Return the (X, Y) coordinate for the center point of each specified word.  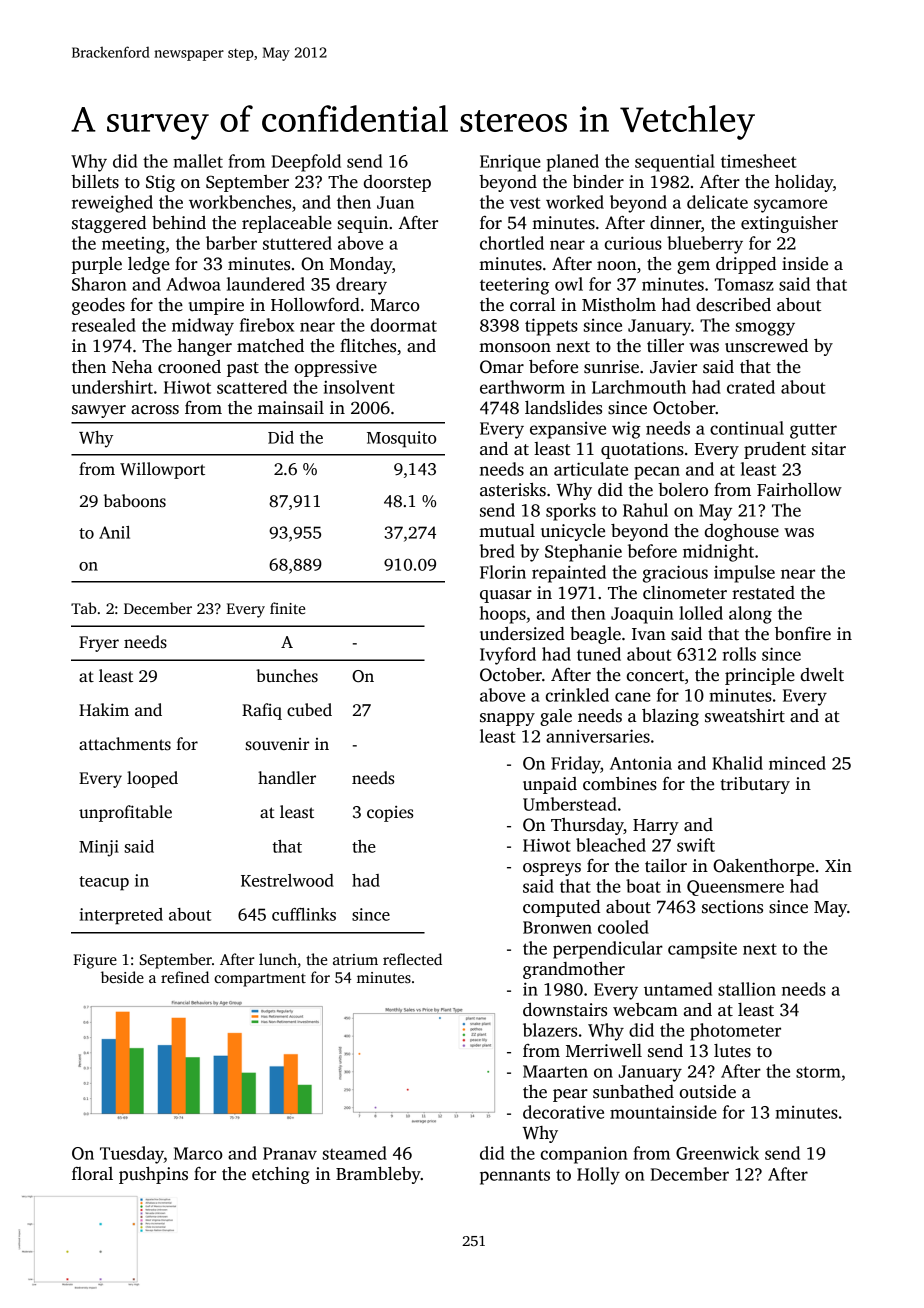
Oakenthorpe (763, 867)
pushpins (153, 1175)
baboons (135, 501)
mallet (198, 161)
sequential (675, 163)
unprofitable (125, 813)
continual (747, 428)
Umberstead (570, 804)
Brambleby (378, 1175)
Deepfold (306, 163)
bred (497, 551)
